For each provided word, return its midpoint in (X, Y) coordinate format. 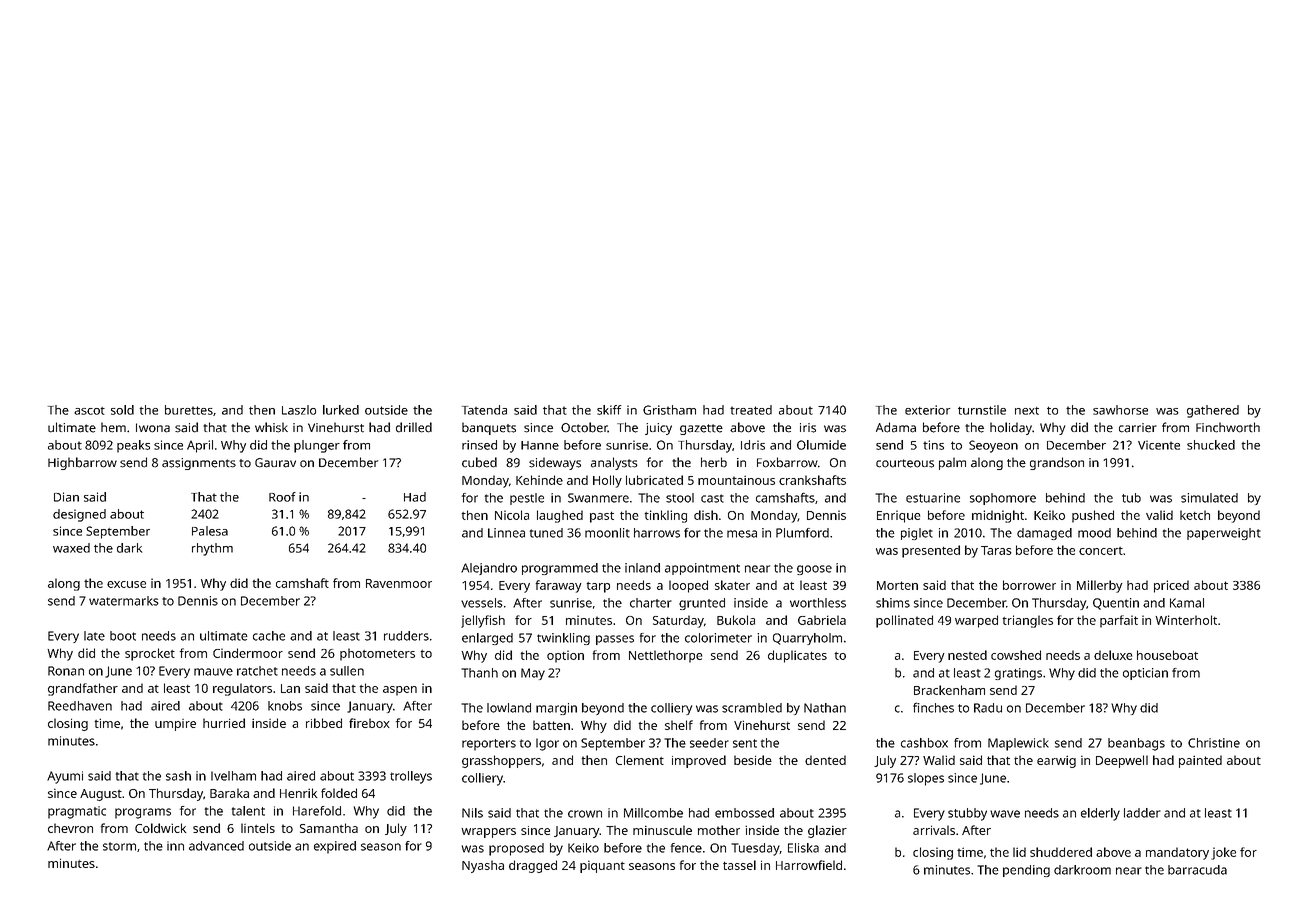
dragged (533, 866)
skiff (609, 410)
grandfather (83, 689)
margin (556, 709)
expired (335, 847)
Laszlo (299, 410)
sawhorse (1120, 410)
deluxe (1113, 655)
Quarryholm (807, 639)
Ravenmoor (399, 583)
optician (1145, 674)
